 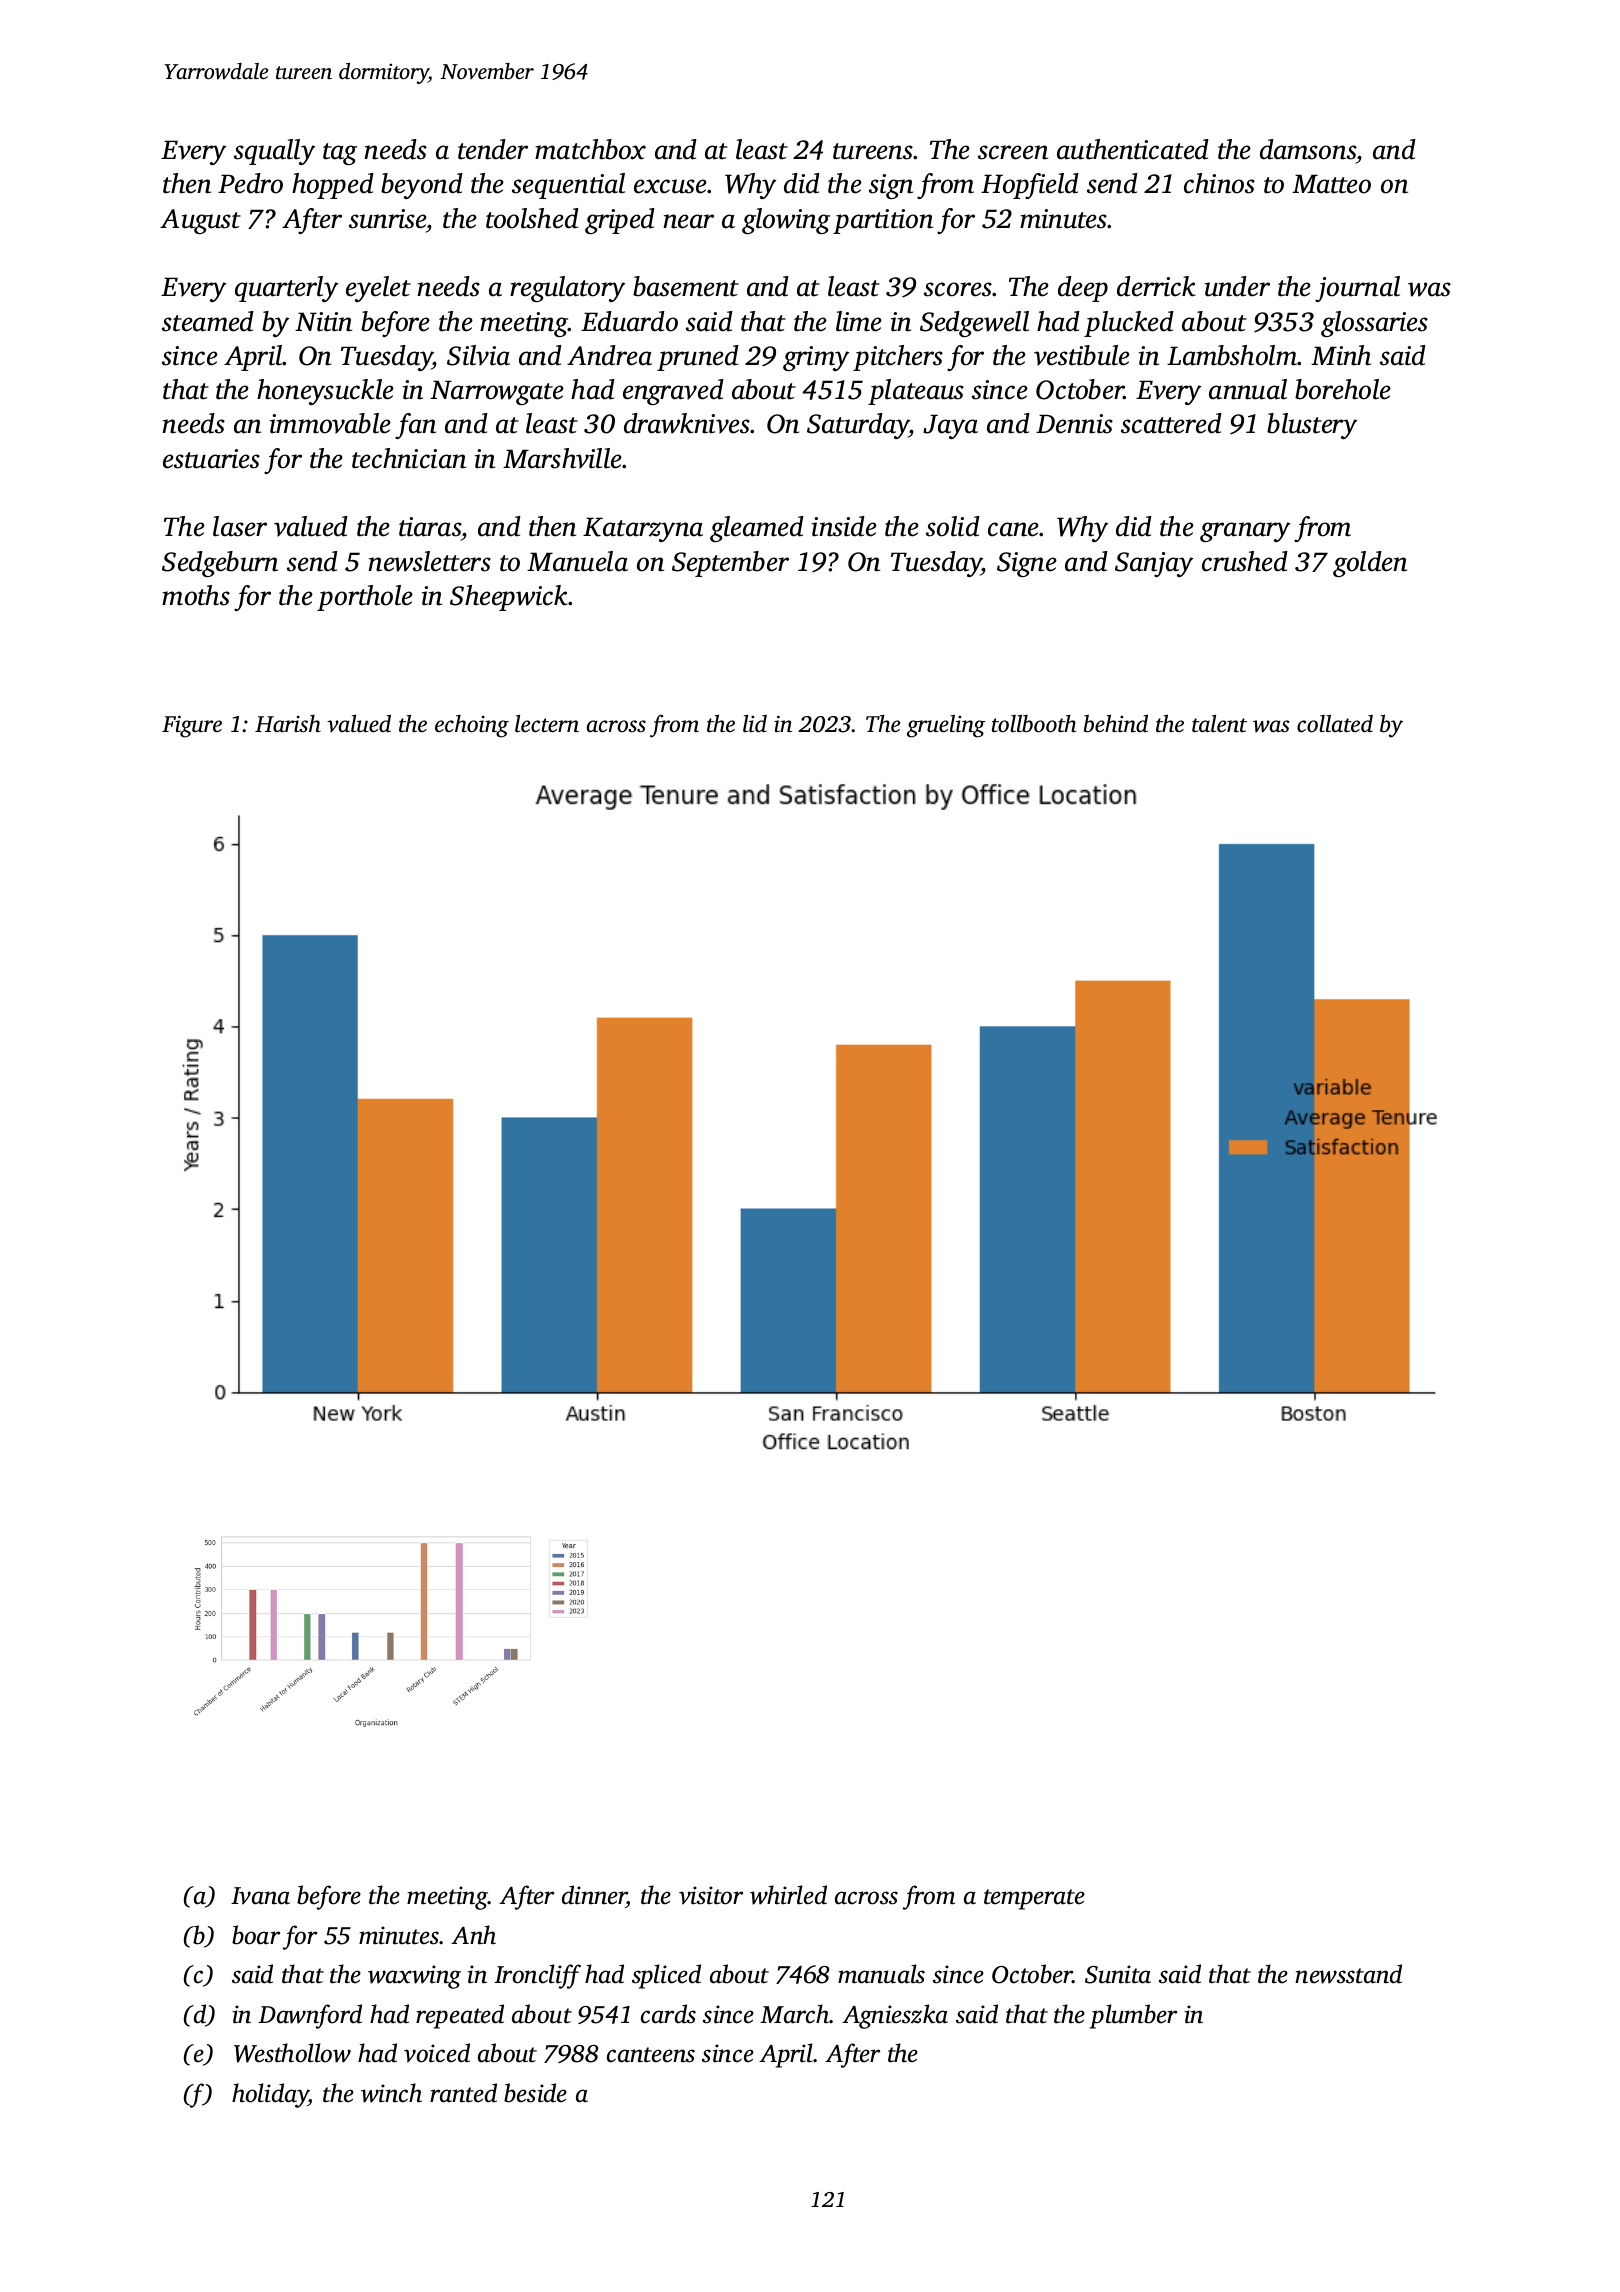 I want to click on Agnieszka, so click(x=895, y=2016).
